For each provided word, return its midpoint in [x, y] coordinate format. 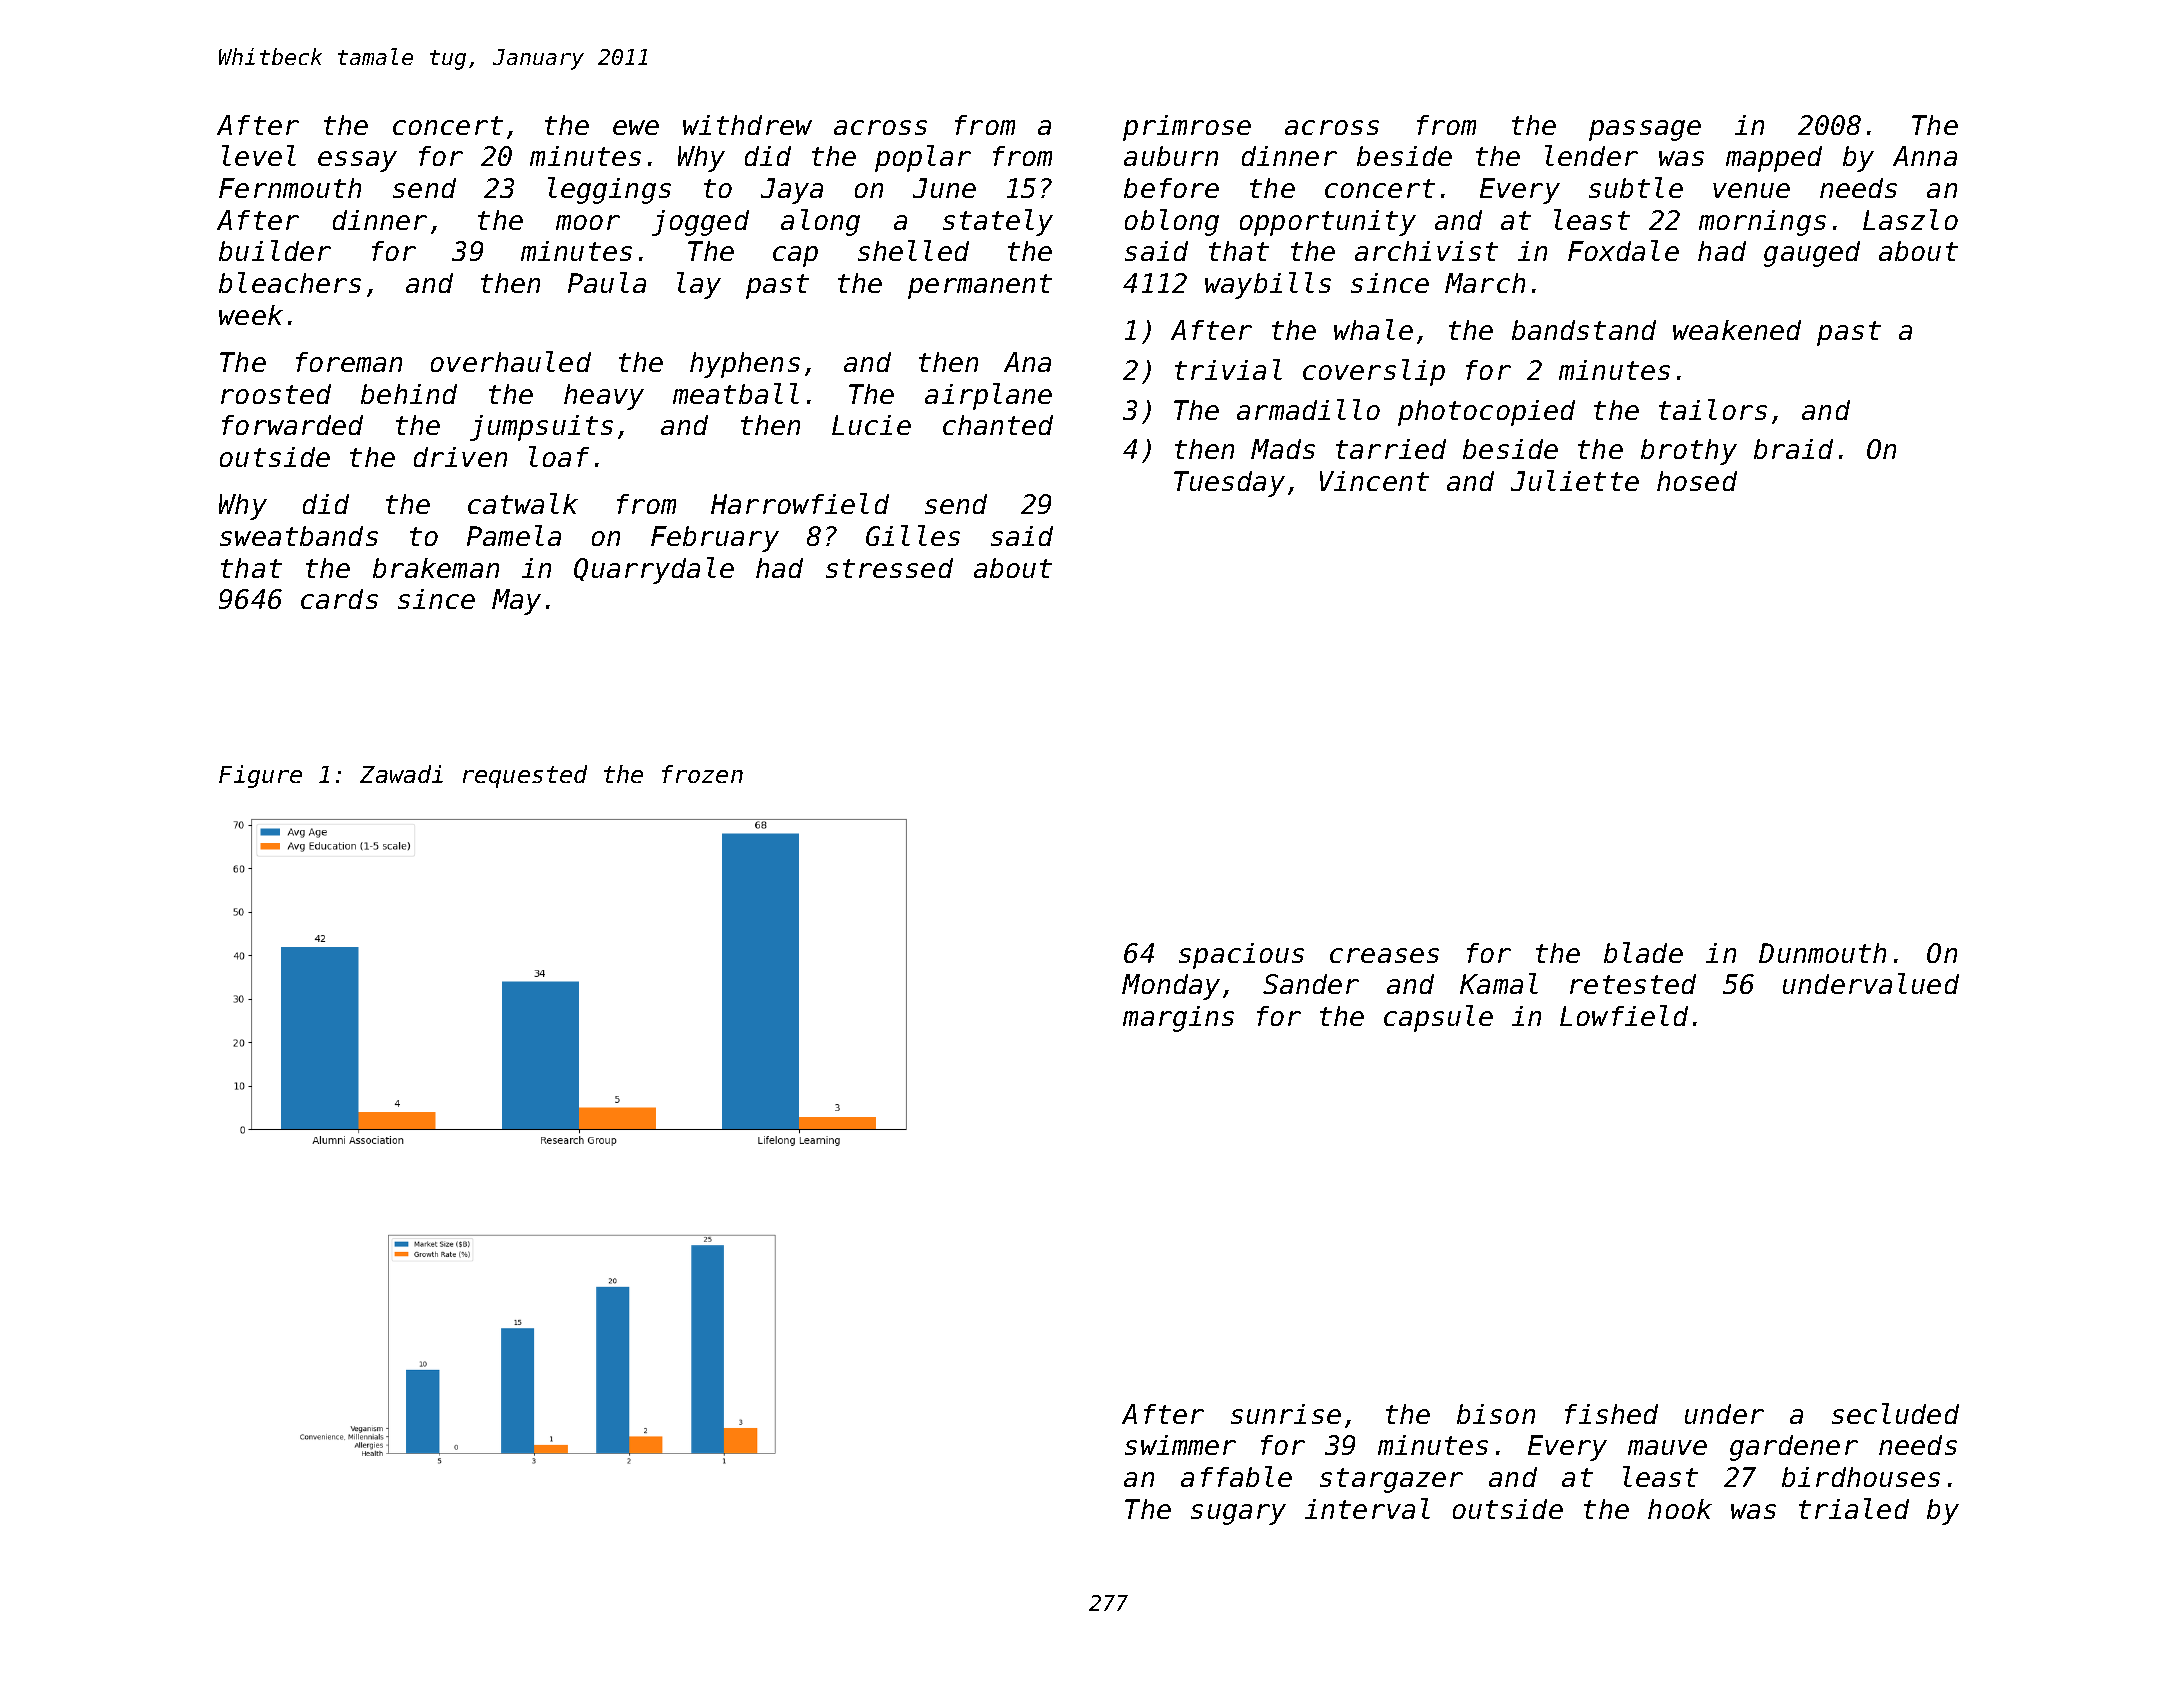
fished [1611, 1414]
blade [1643, 952]
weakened [1737, 330]
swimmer [1180, 1445]
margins [1178, 1019]
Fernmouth [290, 188]
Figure [260, 776]
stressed [889, 568]
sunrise [1286, 1414]
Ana [1027, 362]
